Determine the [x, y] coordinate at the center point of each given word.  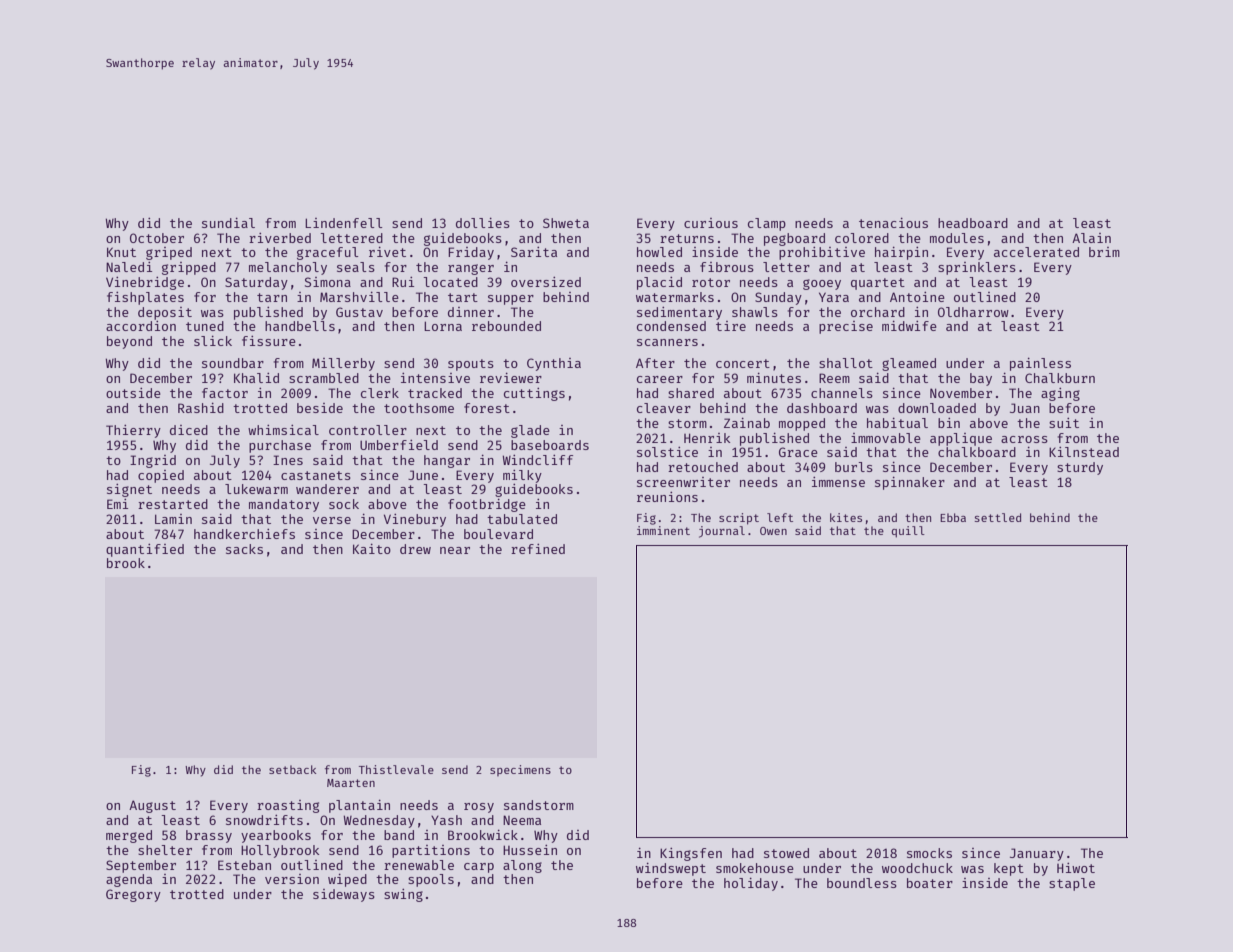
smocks [929, 853]
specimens [520, 770]
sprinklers [977, 268]
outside [133, 393]
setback [292, 769]
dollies [483, 223]
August [152, 806]
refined [538, 549]
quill [908, 532]
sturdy [1080, 468]
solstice [667, 452]
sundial [228, 223]
